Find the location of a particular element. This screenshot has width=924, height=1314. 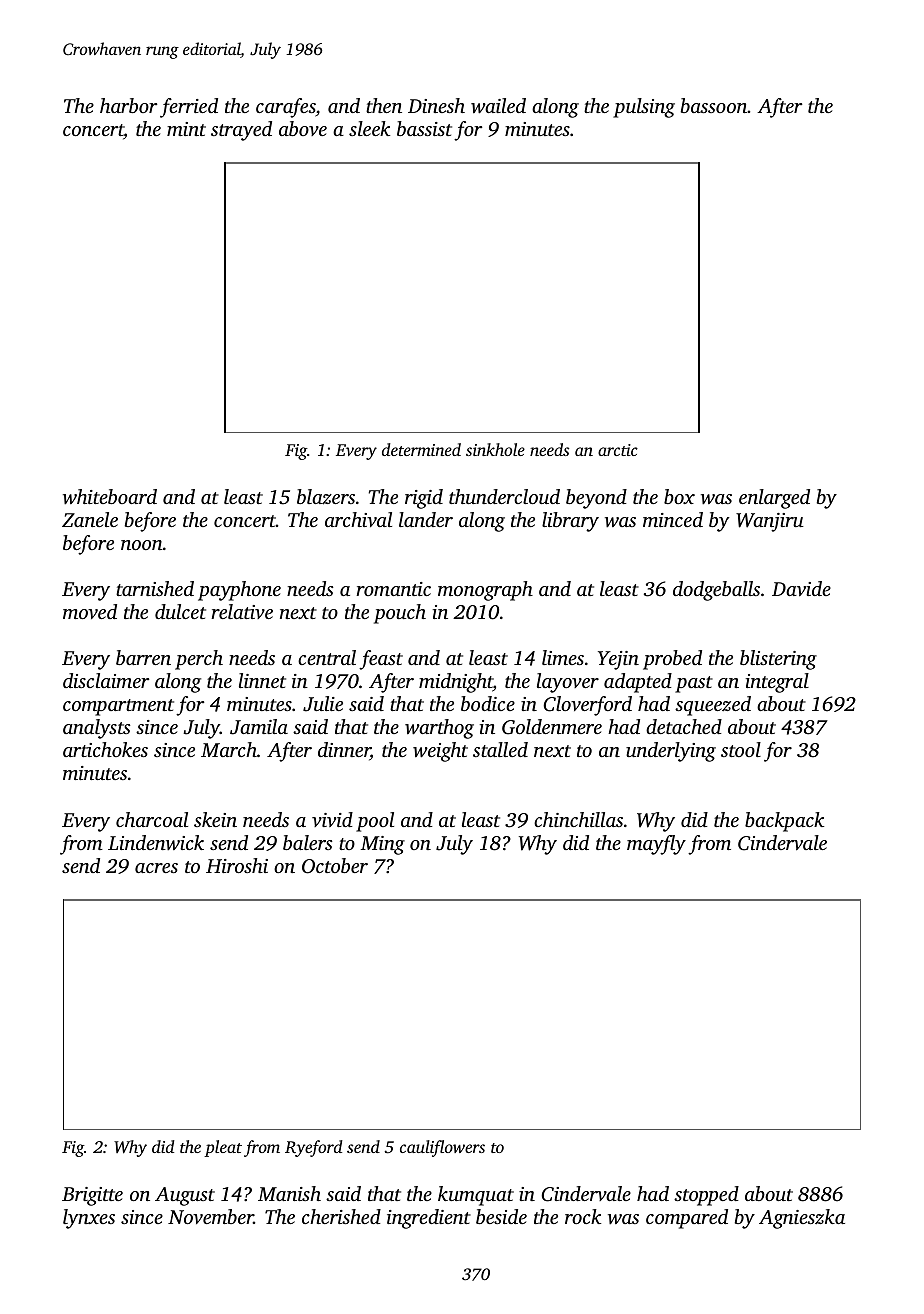

mint is located at coordinates (186, 129).
